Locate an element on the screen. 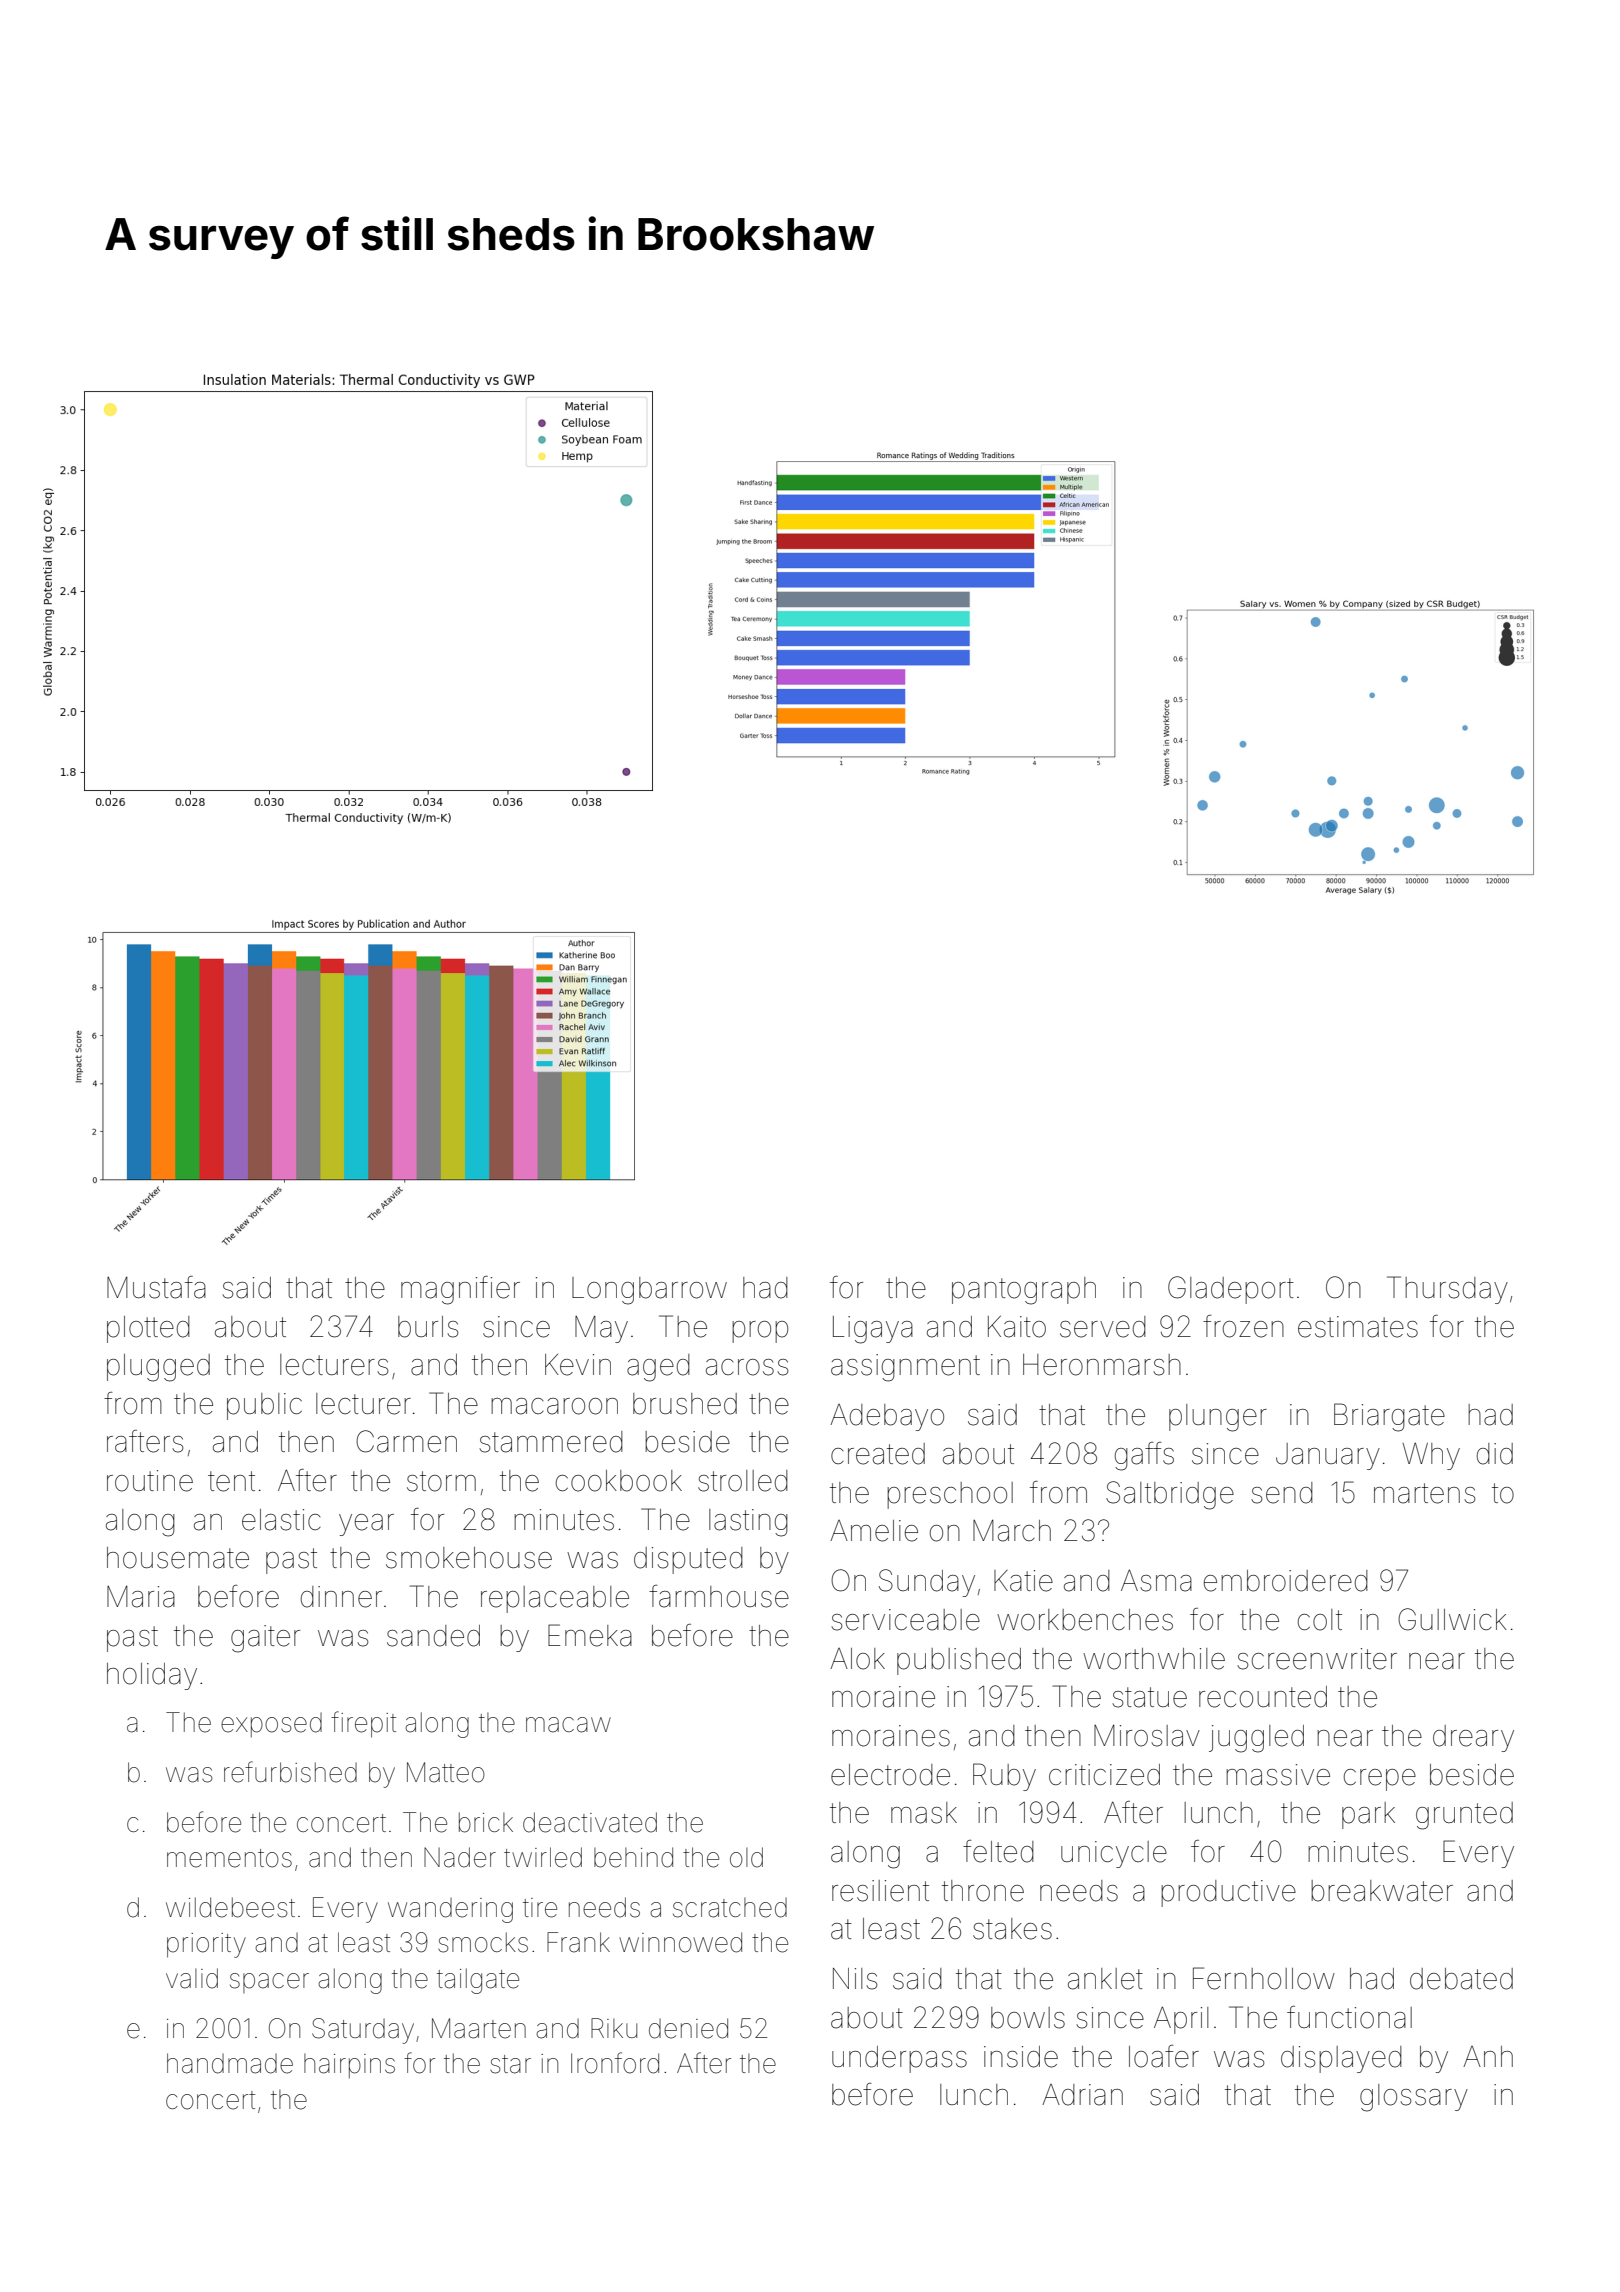  winnowed is located at coordinates (680, 1942).
